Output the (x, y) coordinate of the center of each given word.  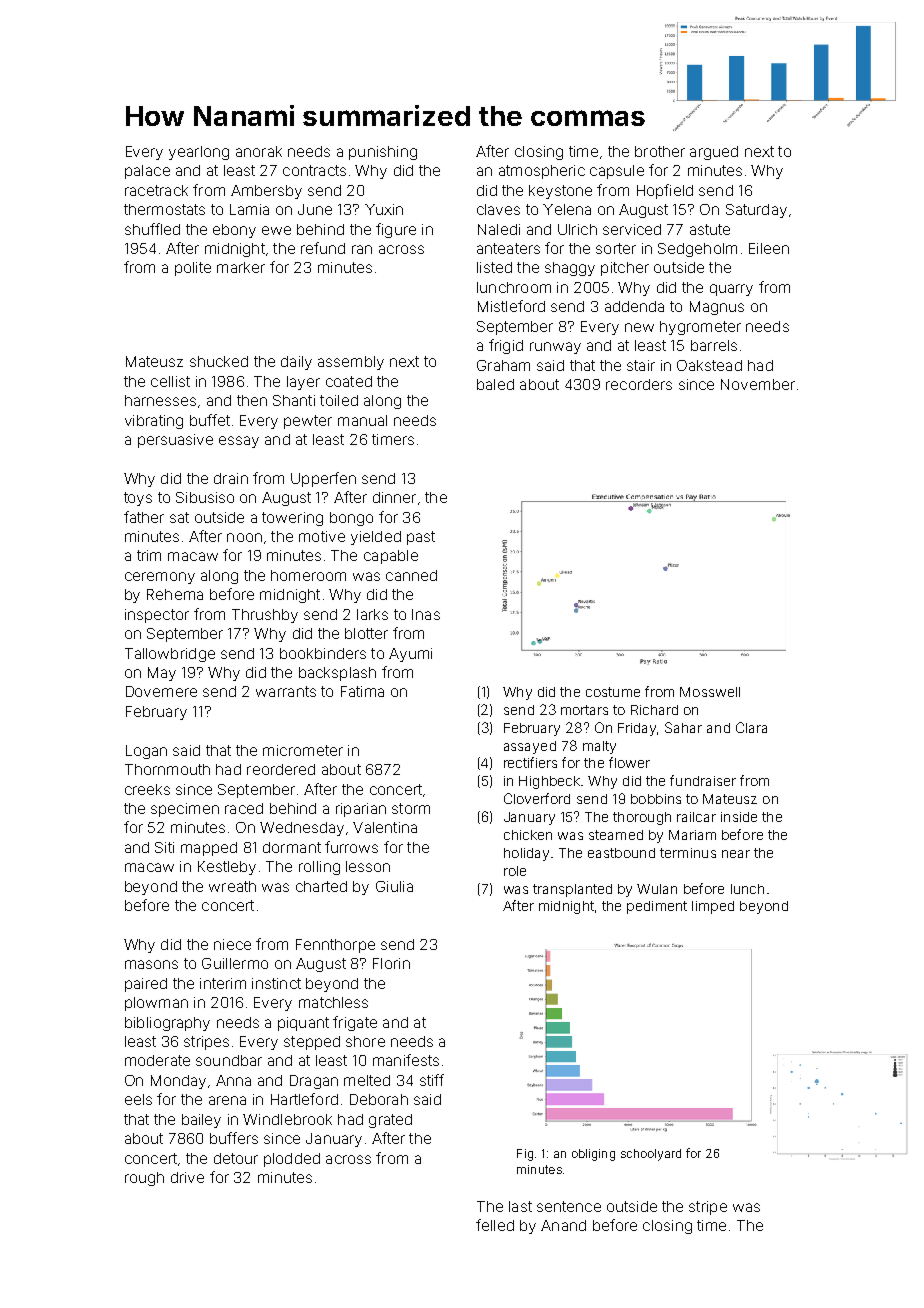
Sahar (683, 727)
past (421, 538)
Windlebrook (287, 1119)
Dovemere (161, 691)
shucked (219, 361)
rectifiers (530, 762)
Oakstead (709, 365)
